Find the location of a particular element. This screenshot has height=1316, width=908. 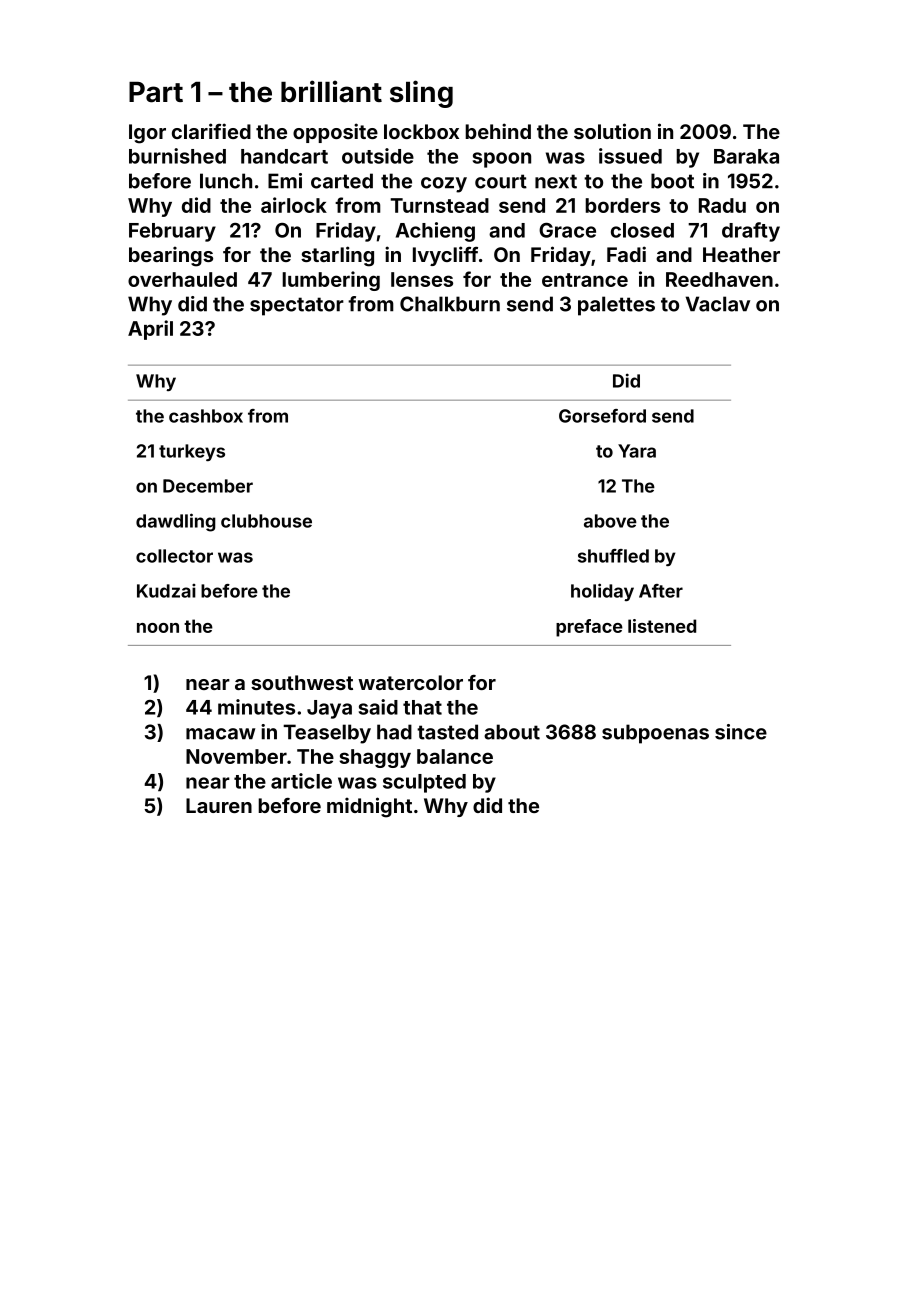

boot is located at coordinates (672, 181).
